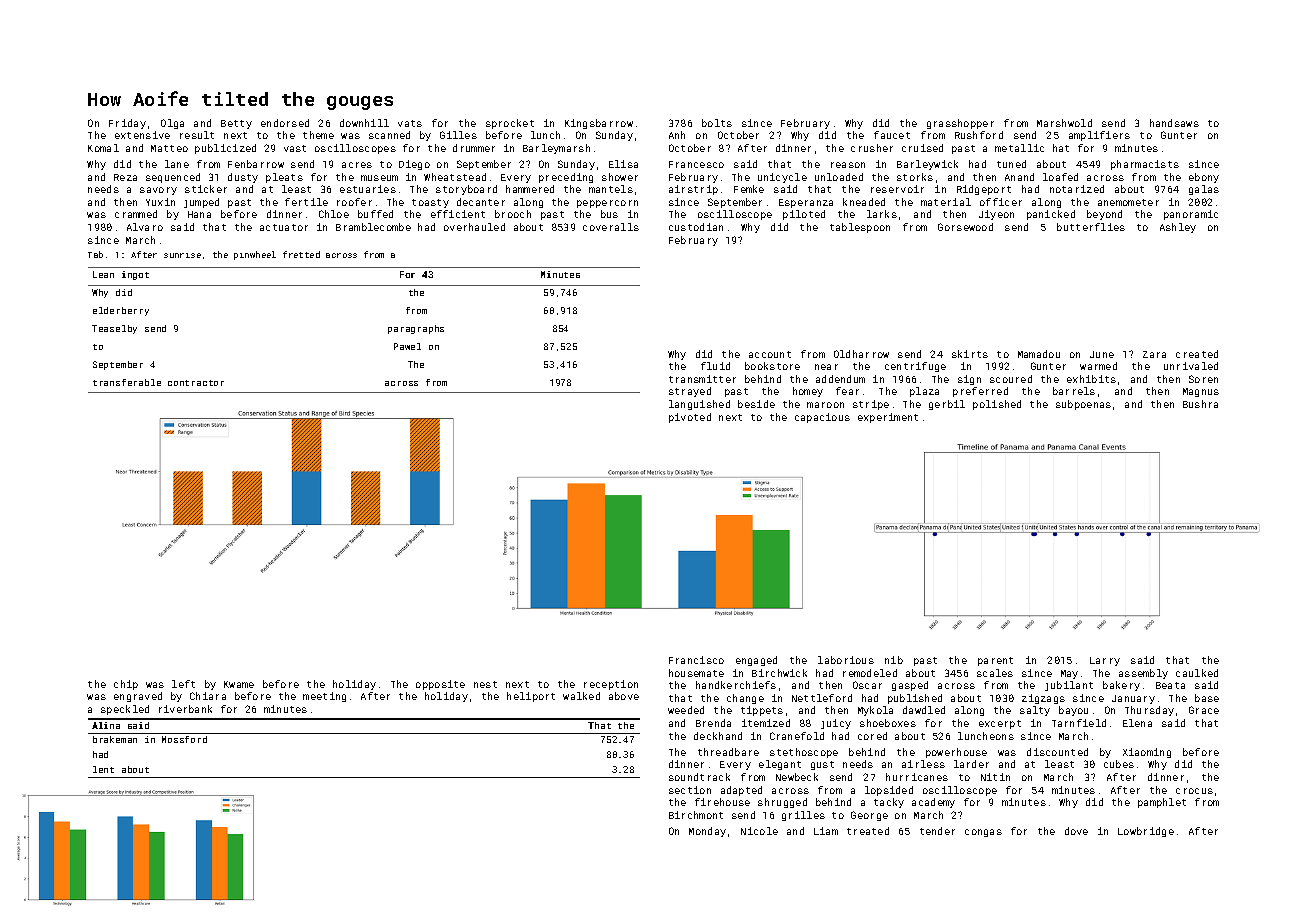  What do you see at coordinates (979, 135) in the page?
I see `Rushford` at bounding box center [979, 135].
